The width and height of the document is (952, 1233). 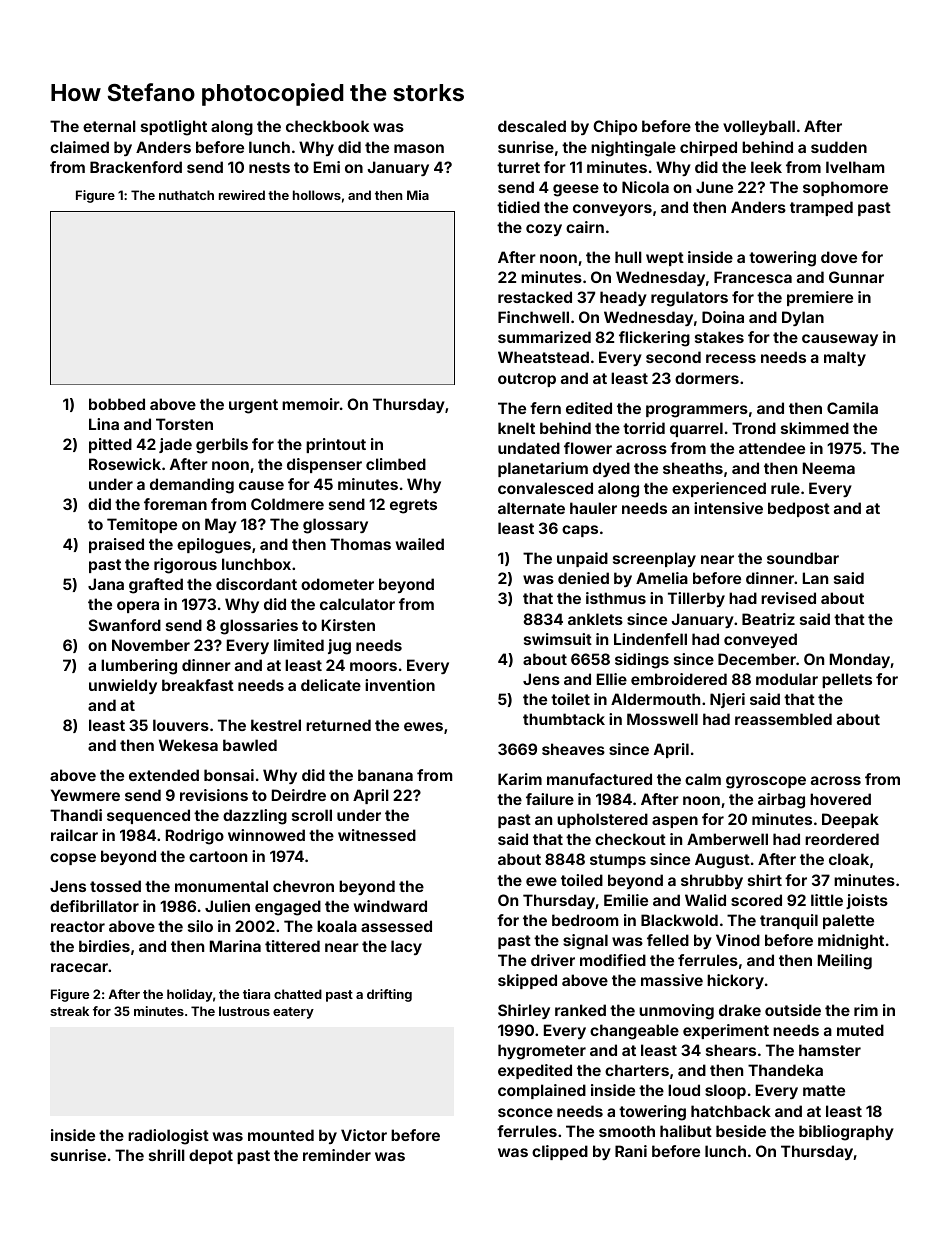 What do you see at coordinates (389, 995) in the document?
I see `drifting` at bounding box center [389, 995].
